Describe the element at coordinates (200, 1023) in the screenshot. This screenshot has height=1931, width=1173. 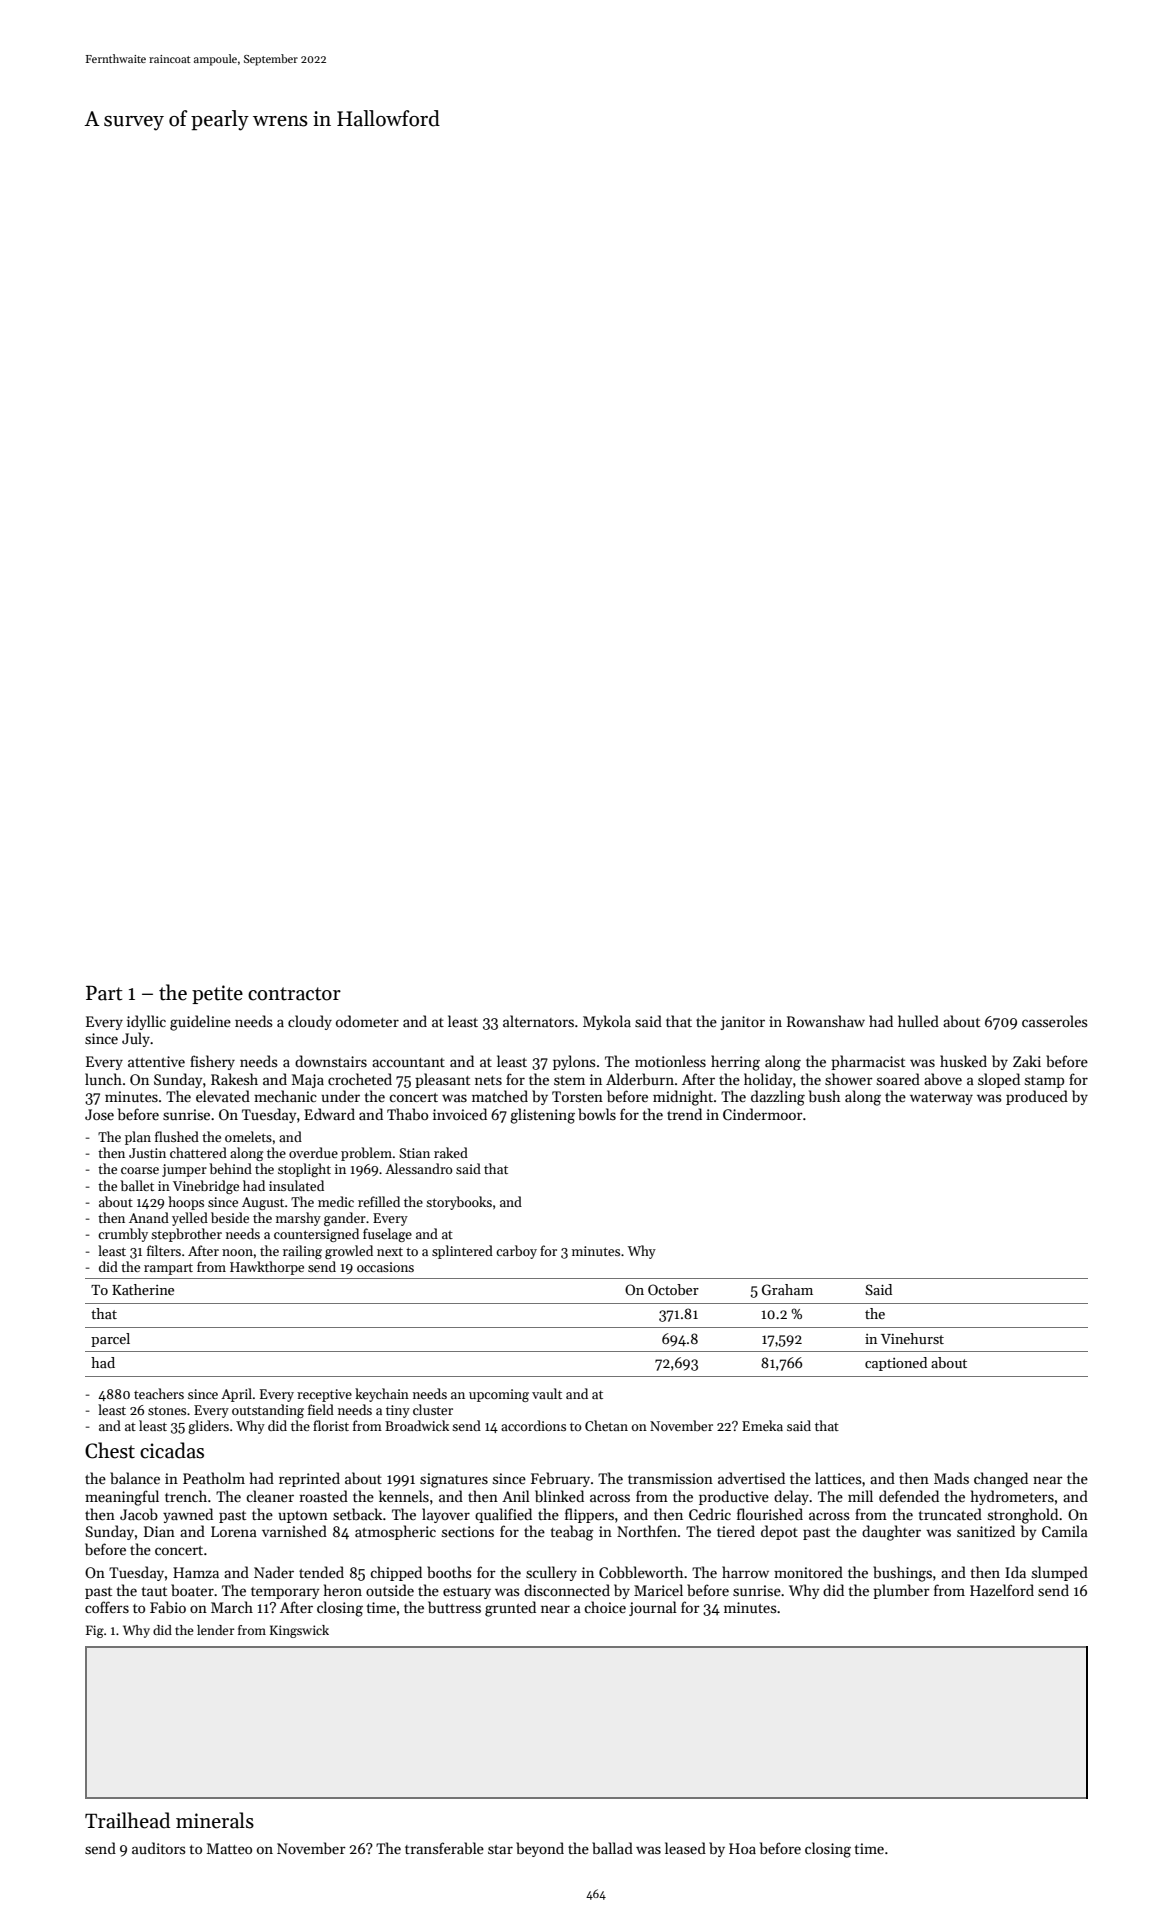
I see `guideline` at that location.
